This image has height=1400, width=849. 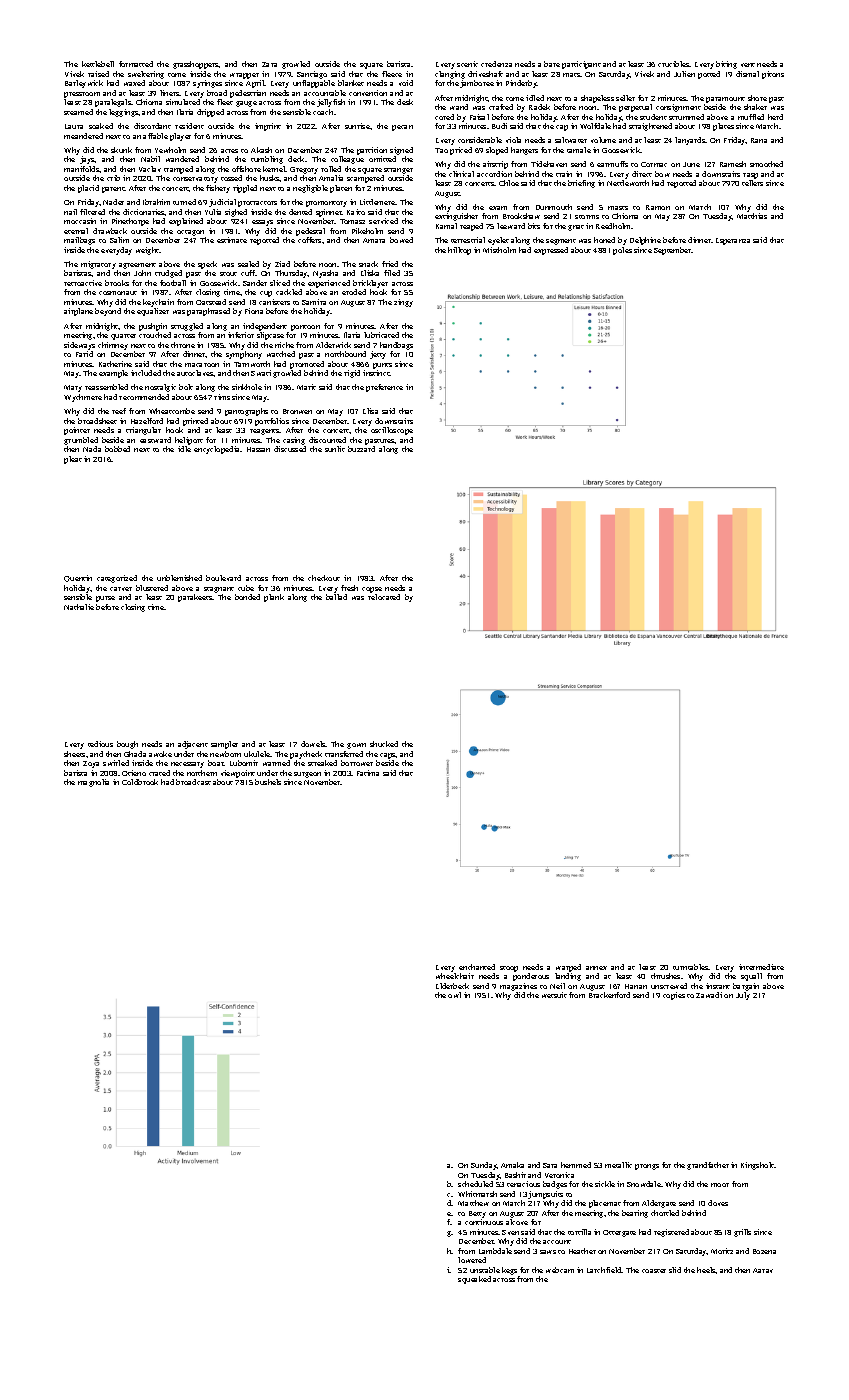 What do you see at coordinates (455, 976) in the image?
I see `wheelchair` at bounding box center [455, 976].
